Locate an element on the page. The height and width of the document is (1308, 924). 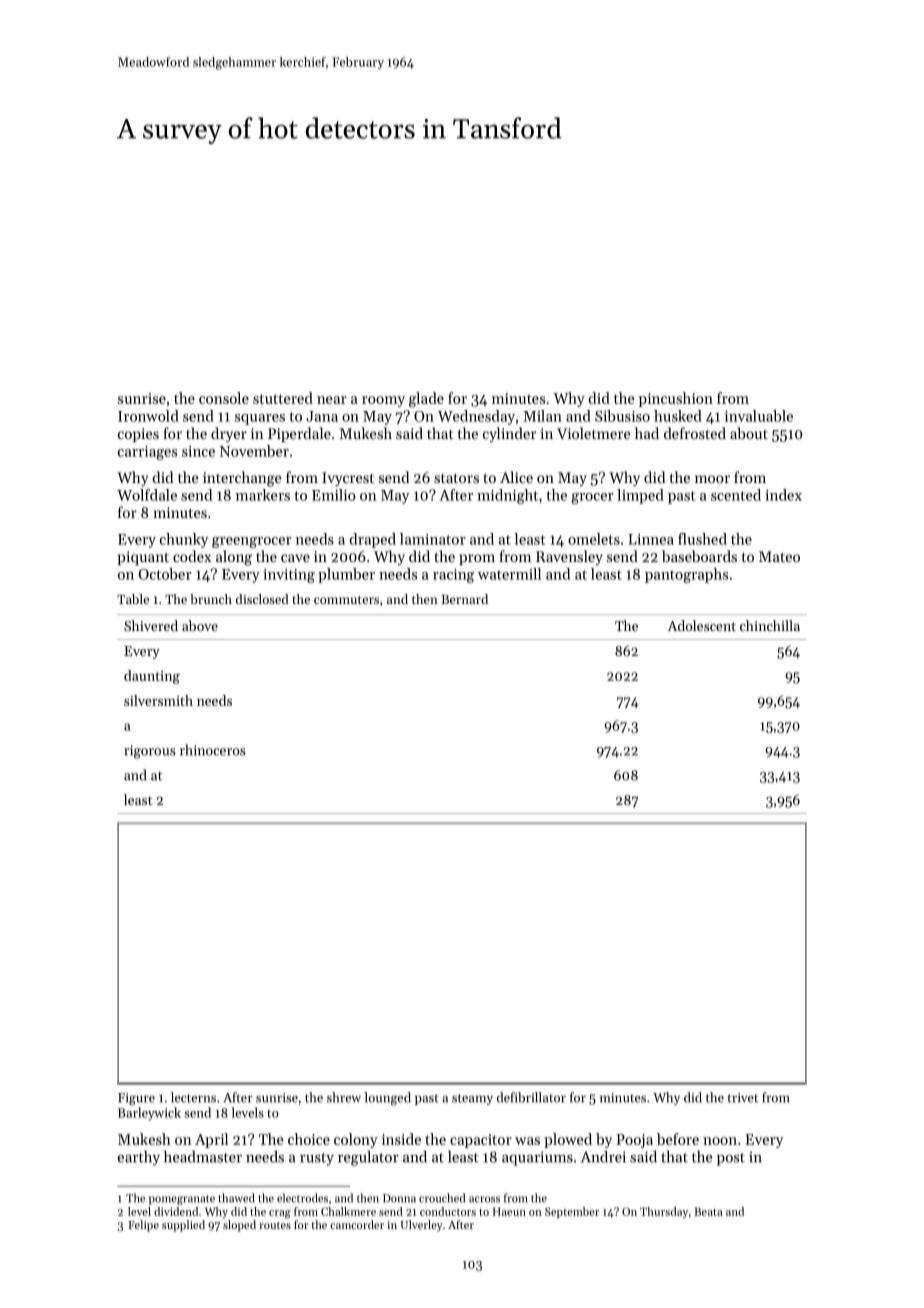
shrew is located at coordinates (344, 1097).
